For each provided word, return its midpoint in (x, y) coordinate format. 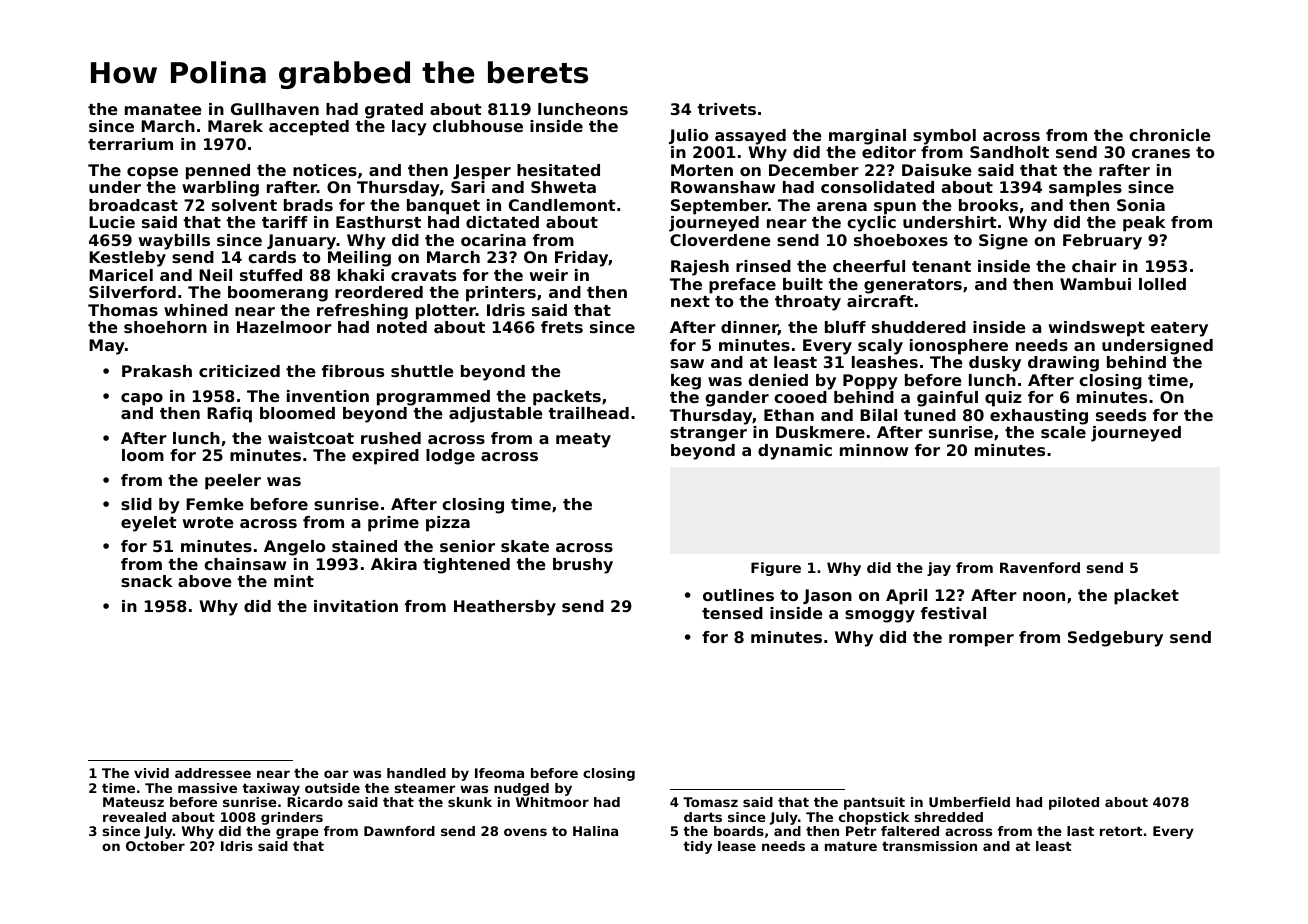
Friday (582, 259)
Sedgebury (1115, 639)
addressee (213, 773)
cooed (800, 397)
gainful (947, 399)
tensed (732, 613)
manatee (163, 109)
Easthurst (378, 222)
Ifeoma (499, 773)
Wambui (1095, 284)
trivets (726, 109)
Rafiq (229, 415)
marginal (867, 137)
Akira (394, 564)
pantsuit (874, 803)
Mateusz (133, 802)
